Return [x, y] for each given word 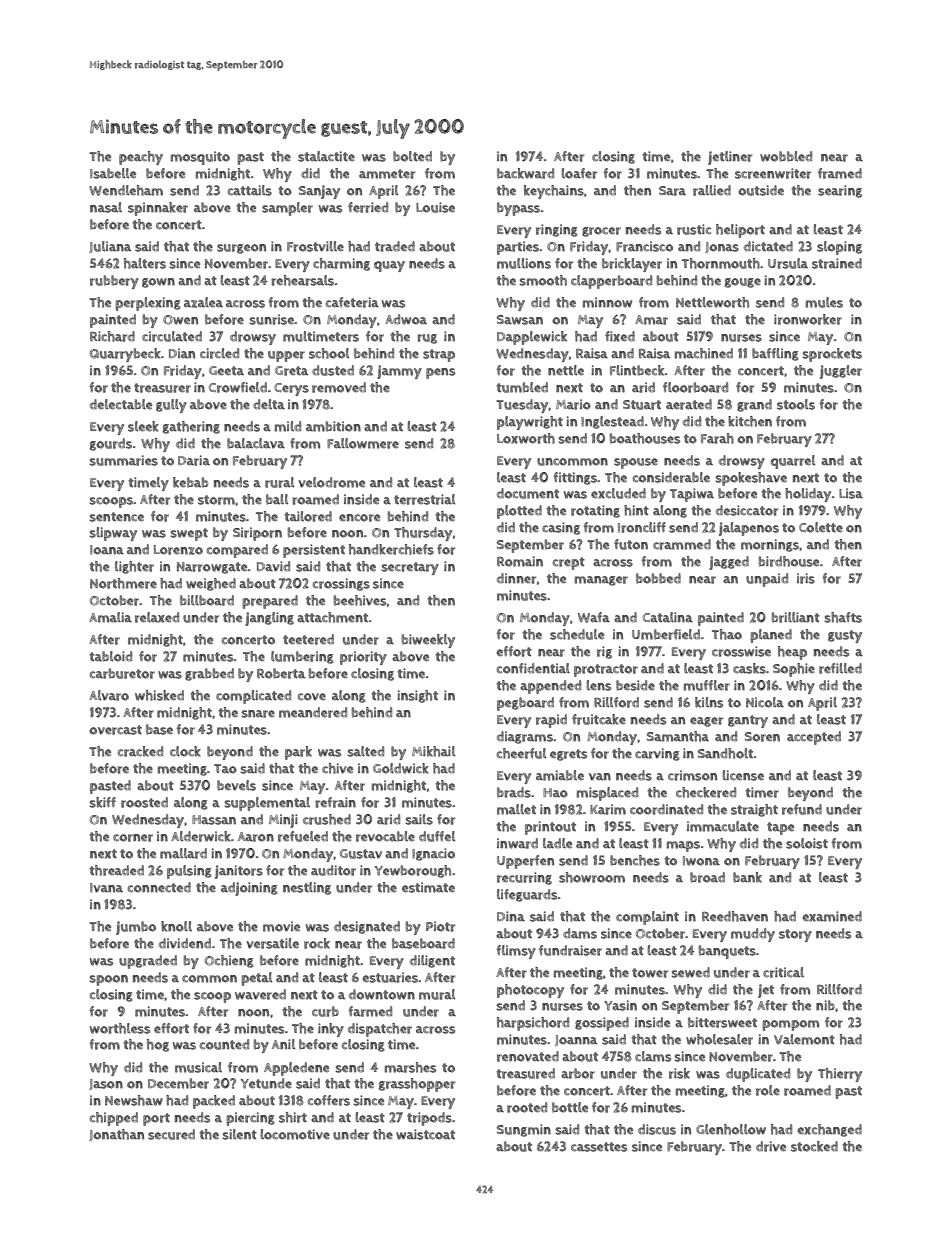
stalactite [326, 156]
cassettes [599, 1147]
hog [158, 1045]
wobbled [786, 156]
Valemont [804, 1039]
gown [158, 283]
